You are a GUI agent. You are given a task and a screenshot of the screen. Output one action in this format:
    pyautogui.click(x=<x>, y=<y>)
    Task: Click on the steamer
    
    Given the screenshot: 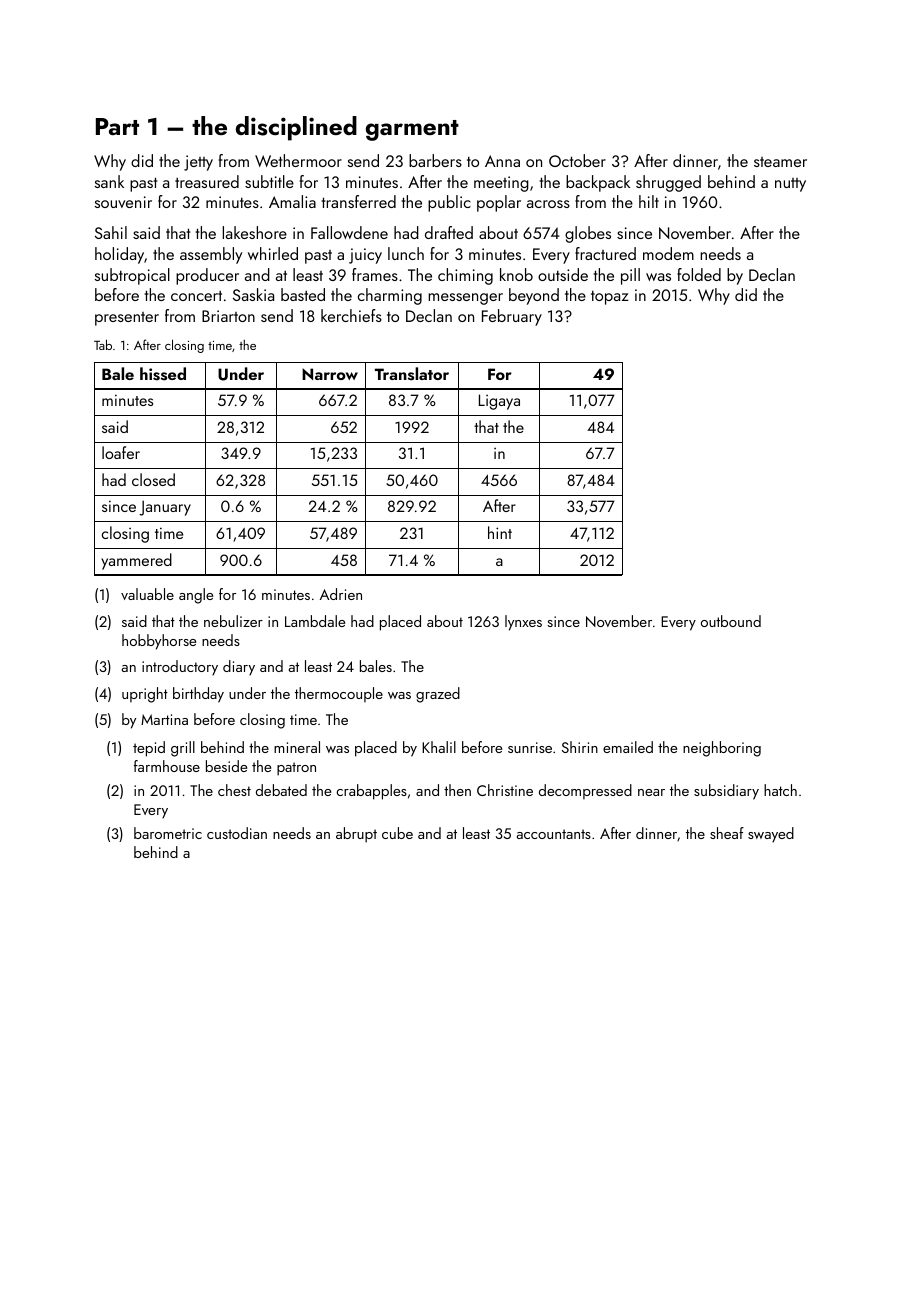 What is the action you would take?
    pyautogui.click(x=780, y=162)
